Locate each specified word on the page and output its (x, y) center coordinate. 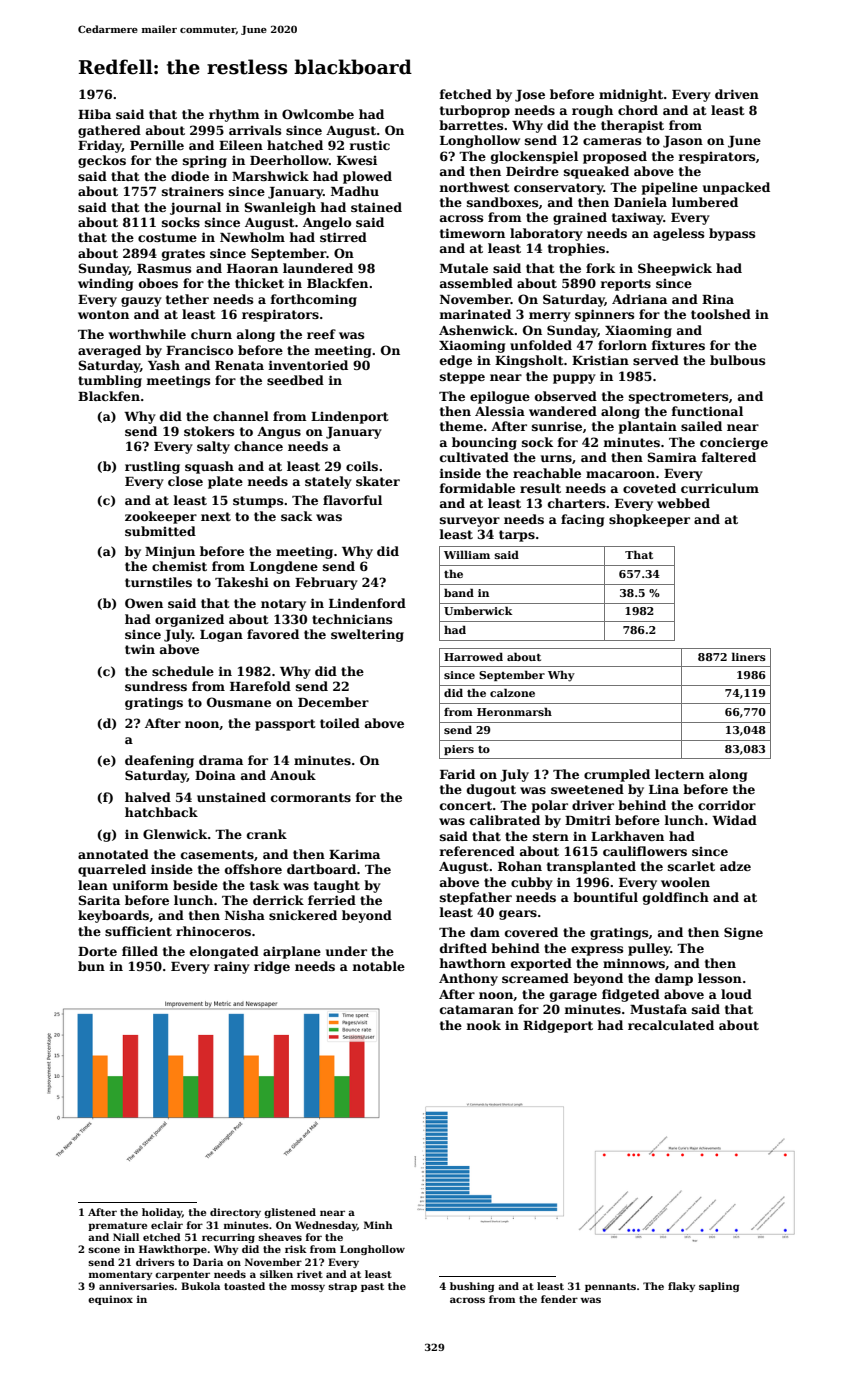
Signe (743, 933)
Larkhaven (627, 836)
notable (378, 966)
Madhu (355, 191)
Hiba (94, 114)
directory (235, 1213)
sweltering (367, 635)
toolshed (721, 314)
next (216, 516)
